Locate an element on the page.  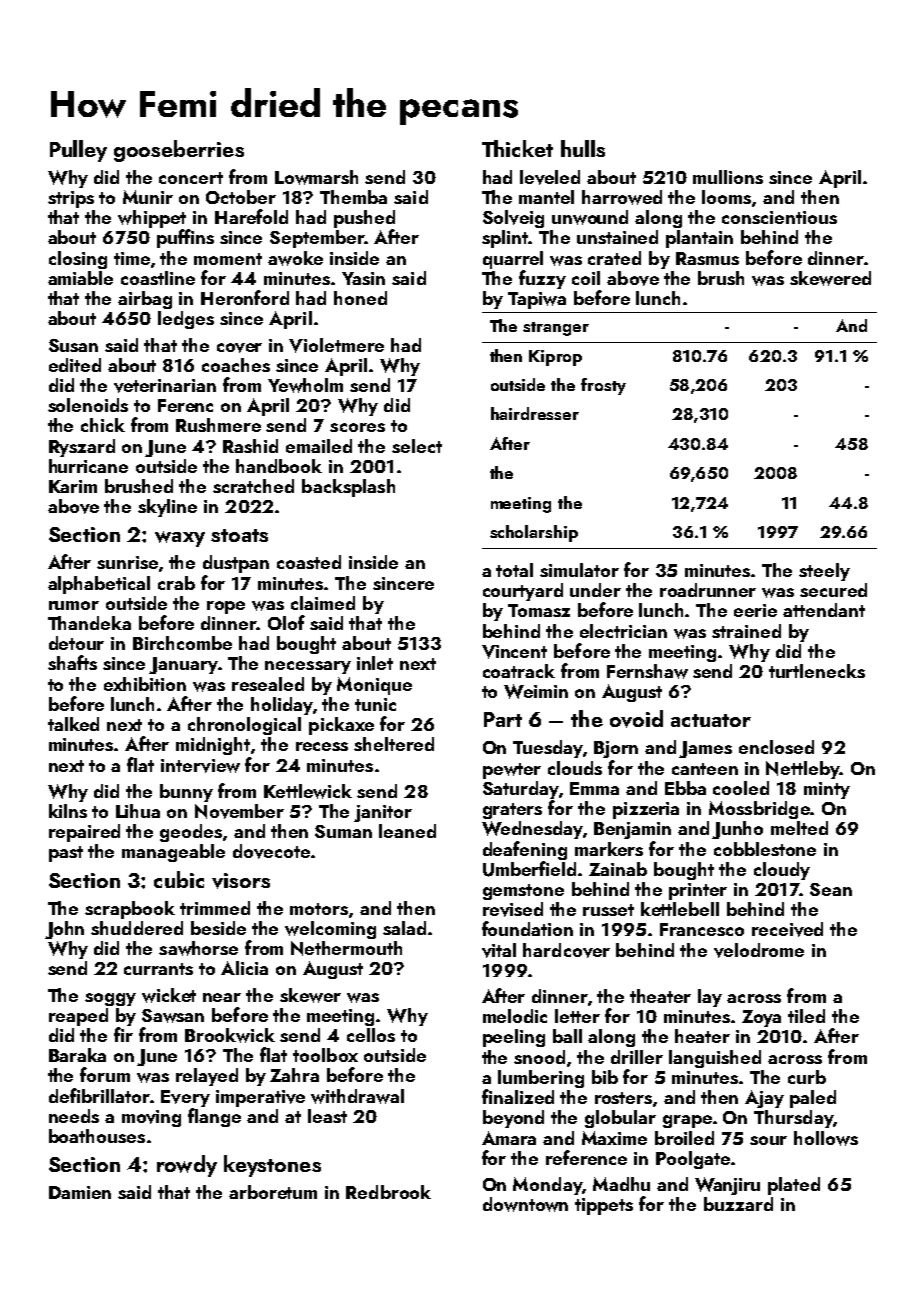
Damien is located at coordinates (80, 1192).
